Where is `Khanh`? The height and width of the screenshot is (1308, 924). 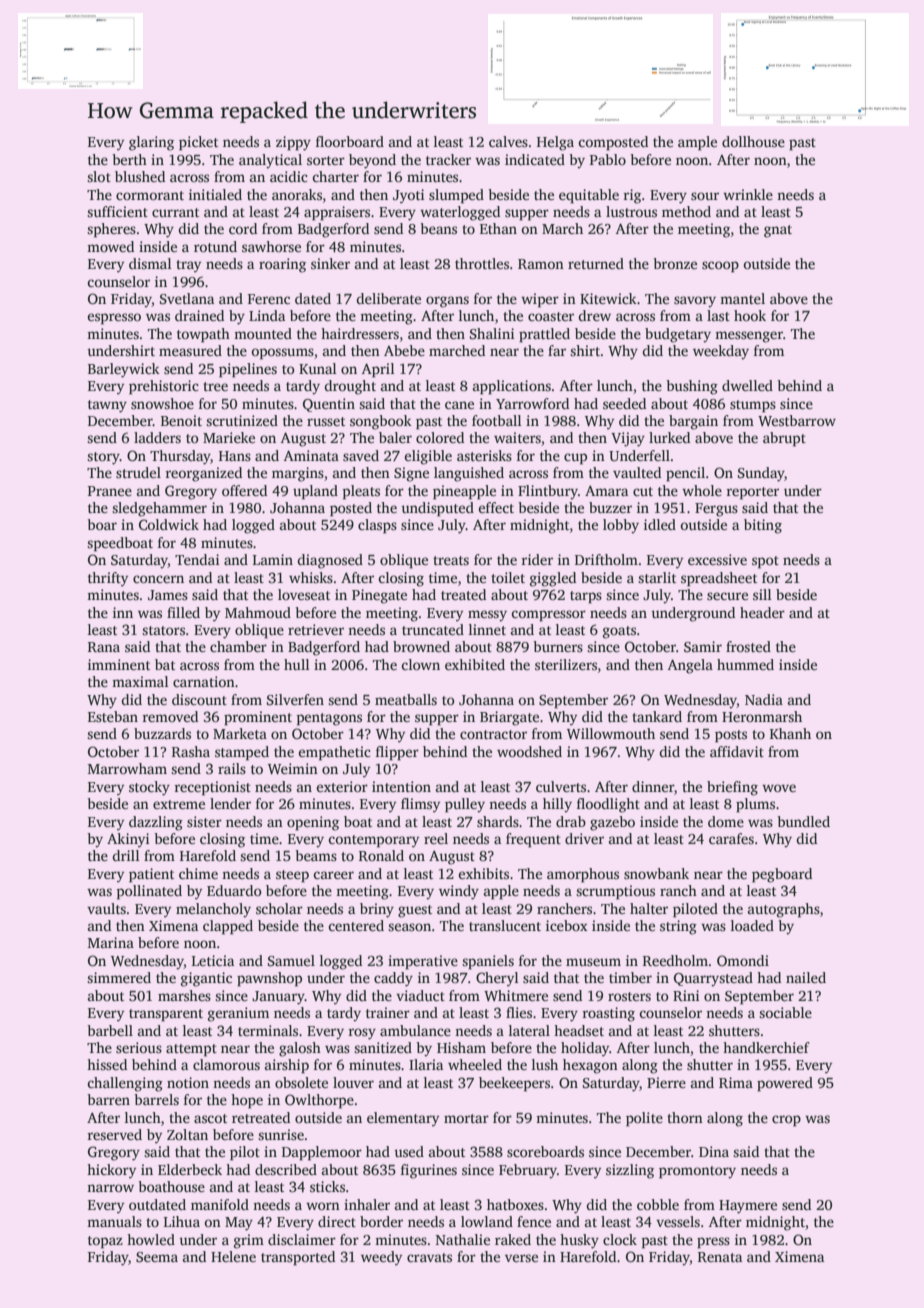 Khanh is located at coordinates (790, 733).
